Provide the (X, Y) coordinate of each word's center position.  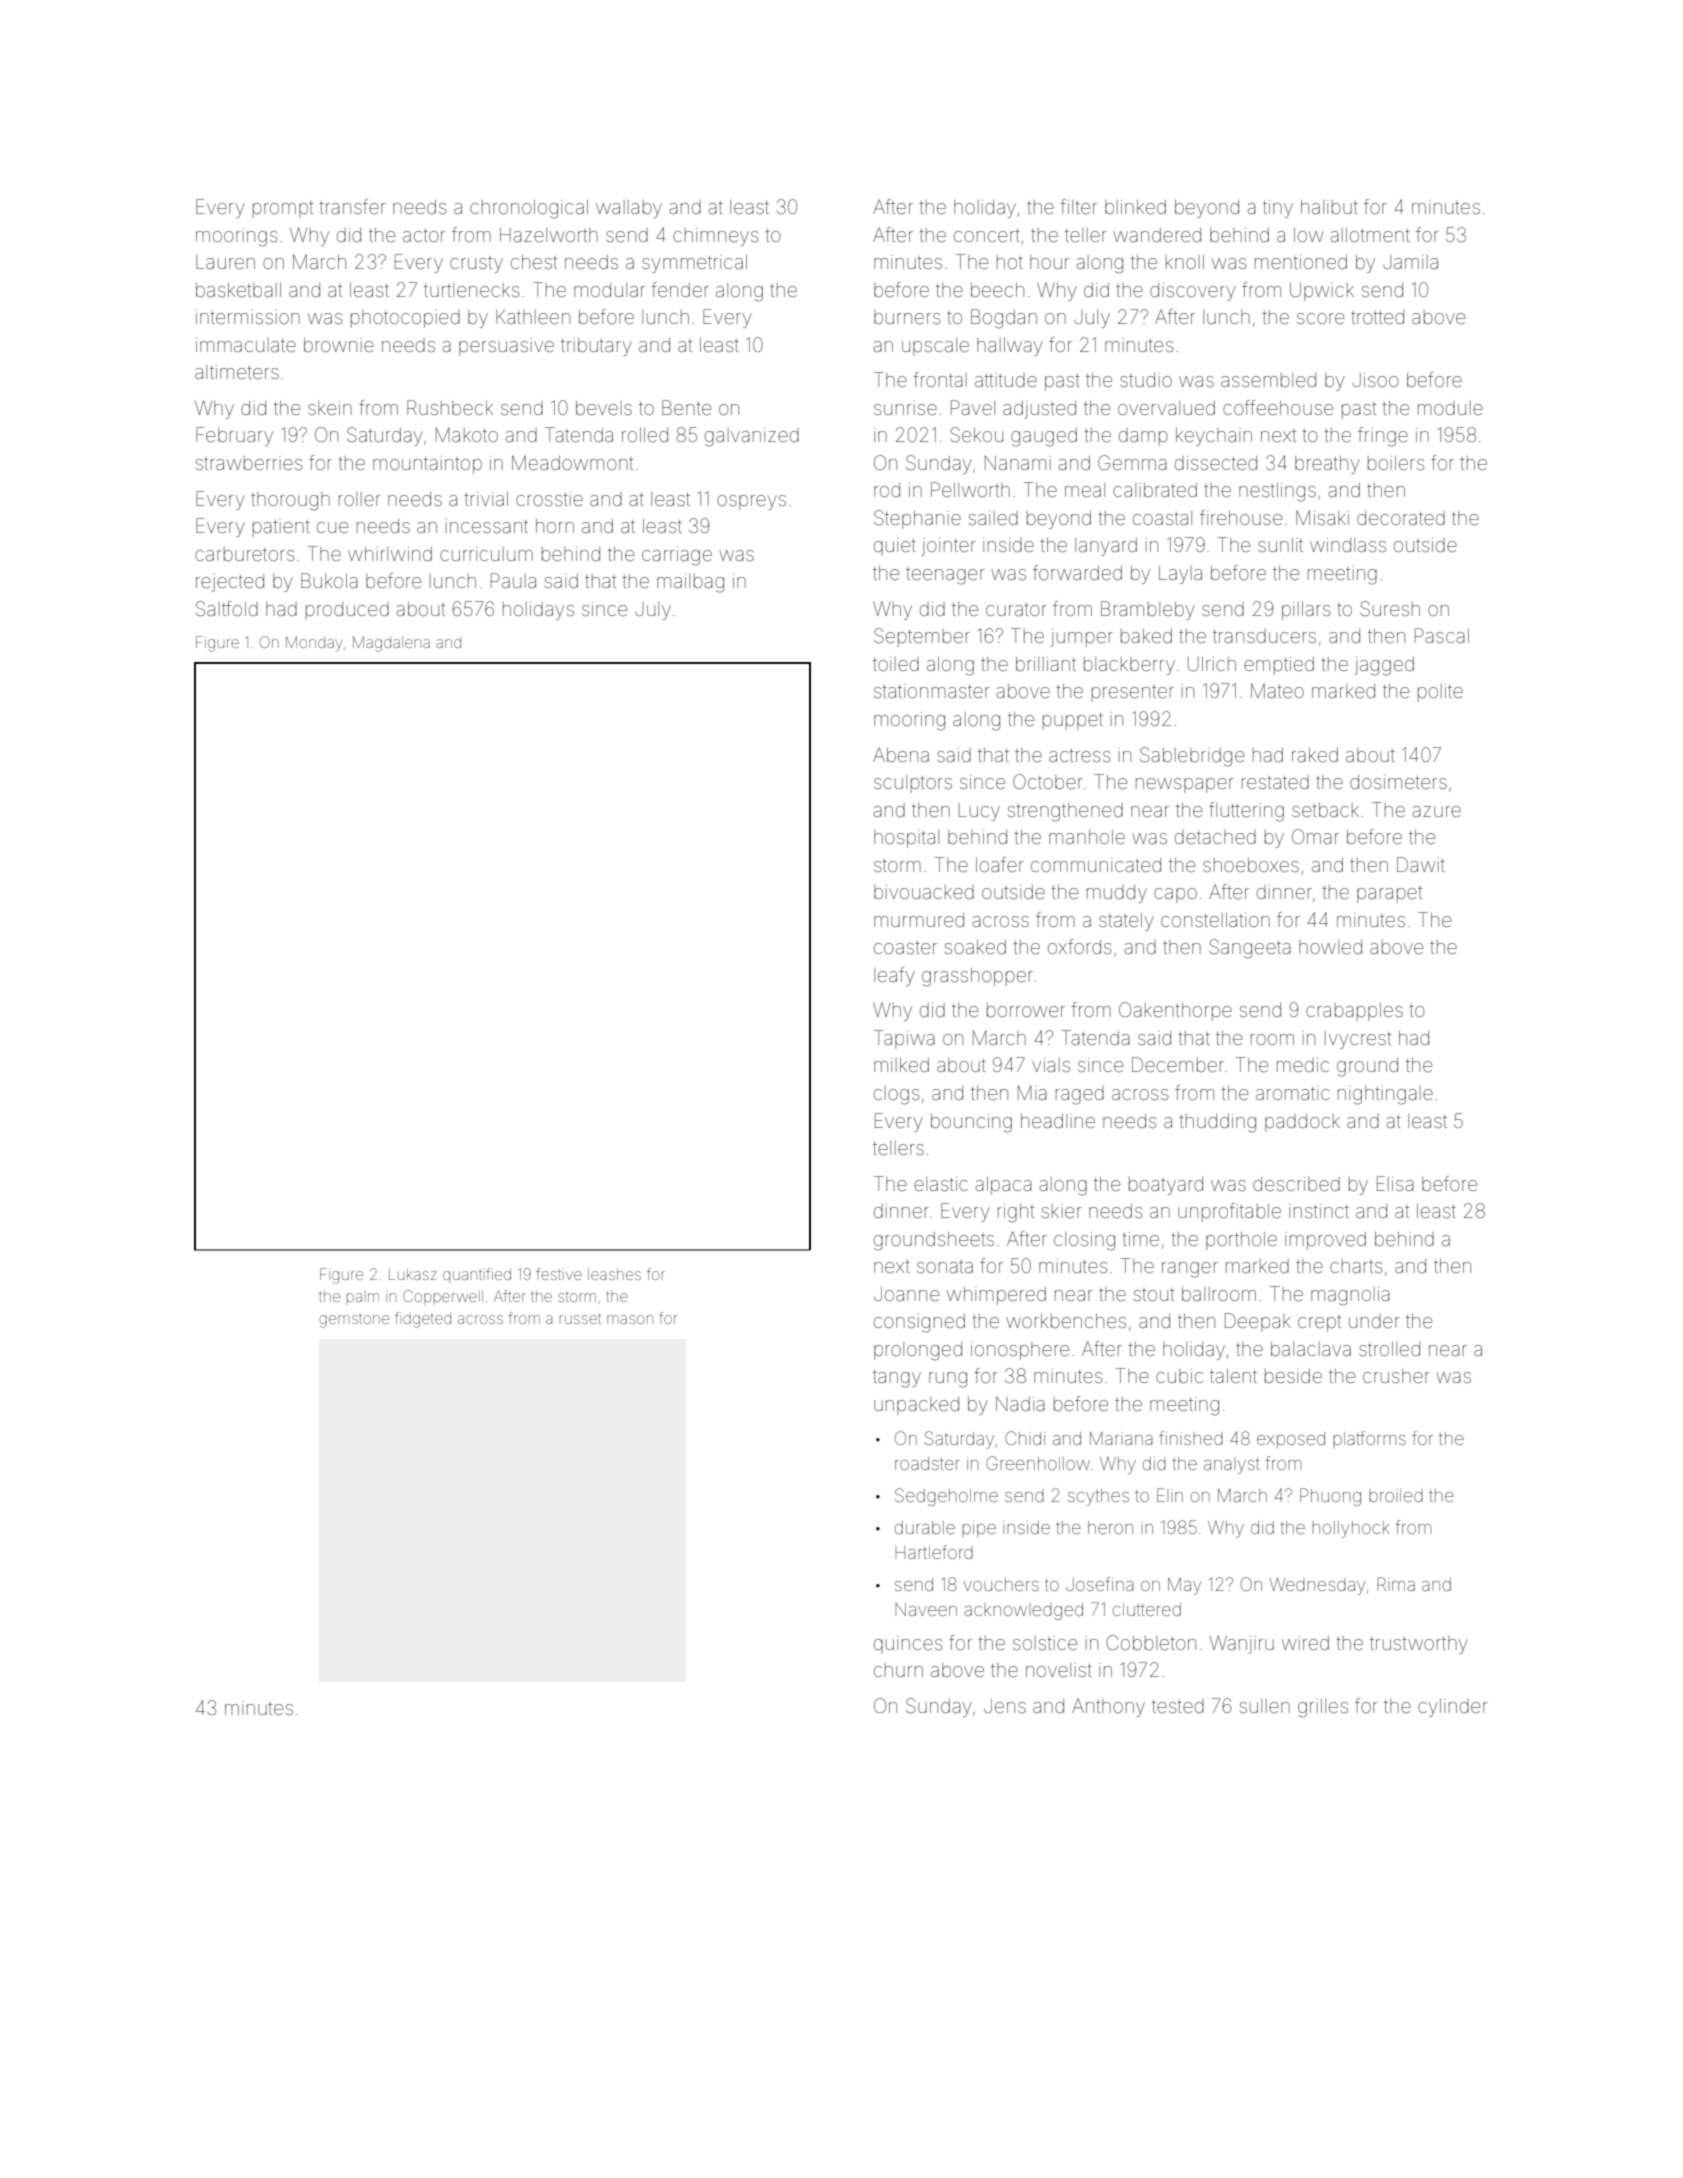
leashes (614, 1274)
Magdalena (391, 644)
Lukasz (413, 1274)
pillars (1306, 611)
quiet (895, 547)
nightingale (1385, 1095)
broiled (1396, 1495)
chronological (529, 209)
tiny (1278, 209)
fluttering (1246, 812)
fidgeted (423, 1320)
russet (580, 1319)
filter (1078, 206)
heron (1110, 1527)
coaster (905, 947)
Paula (513, 580)
